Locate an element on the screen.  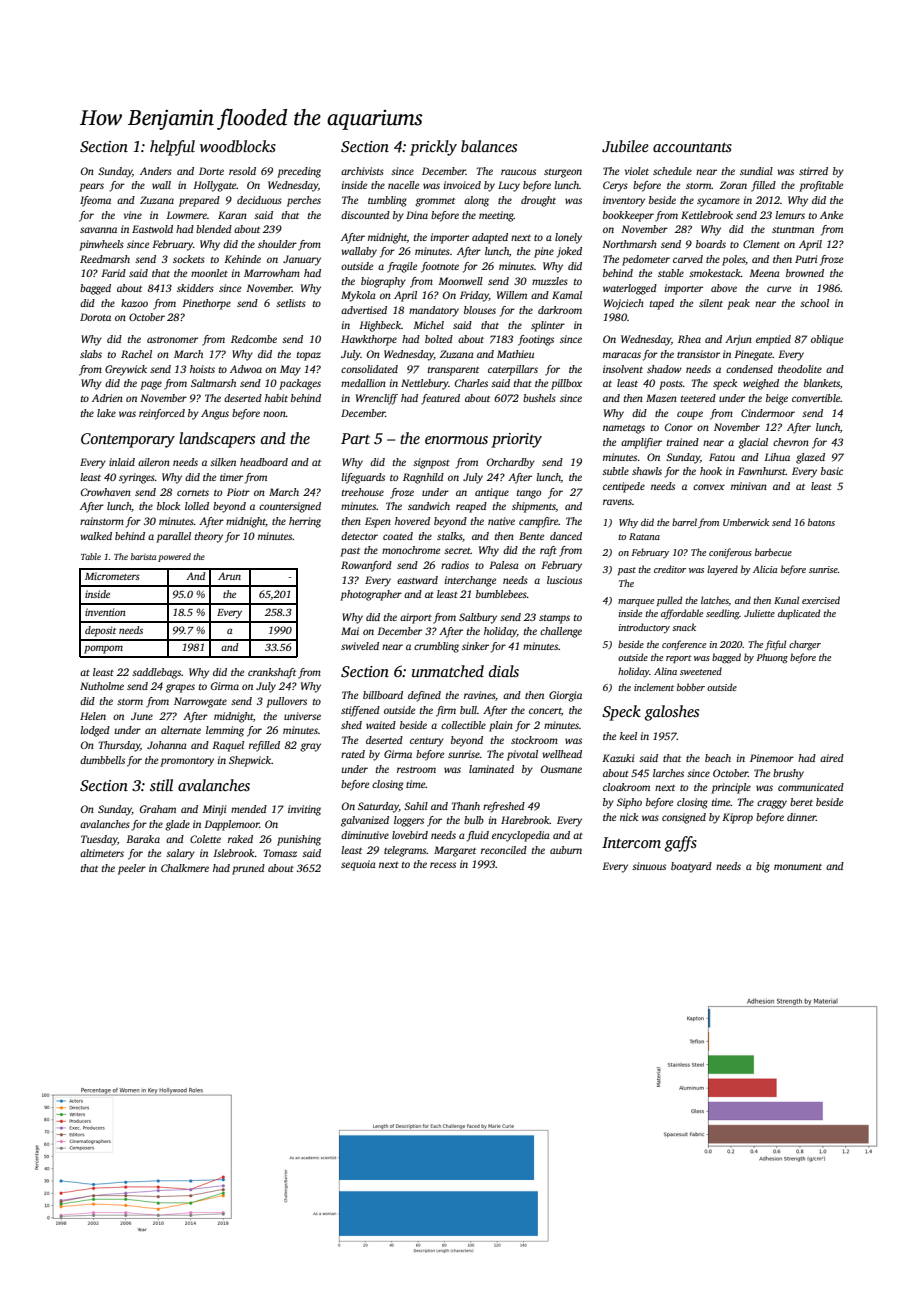
accountants is located at coordinates (692, 147).
